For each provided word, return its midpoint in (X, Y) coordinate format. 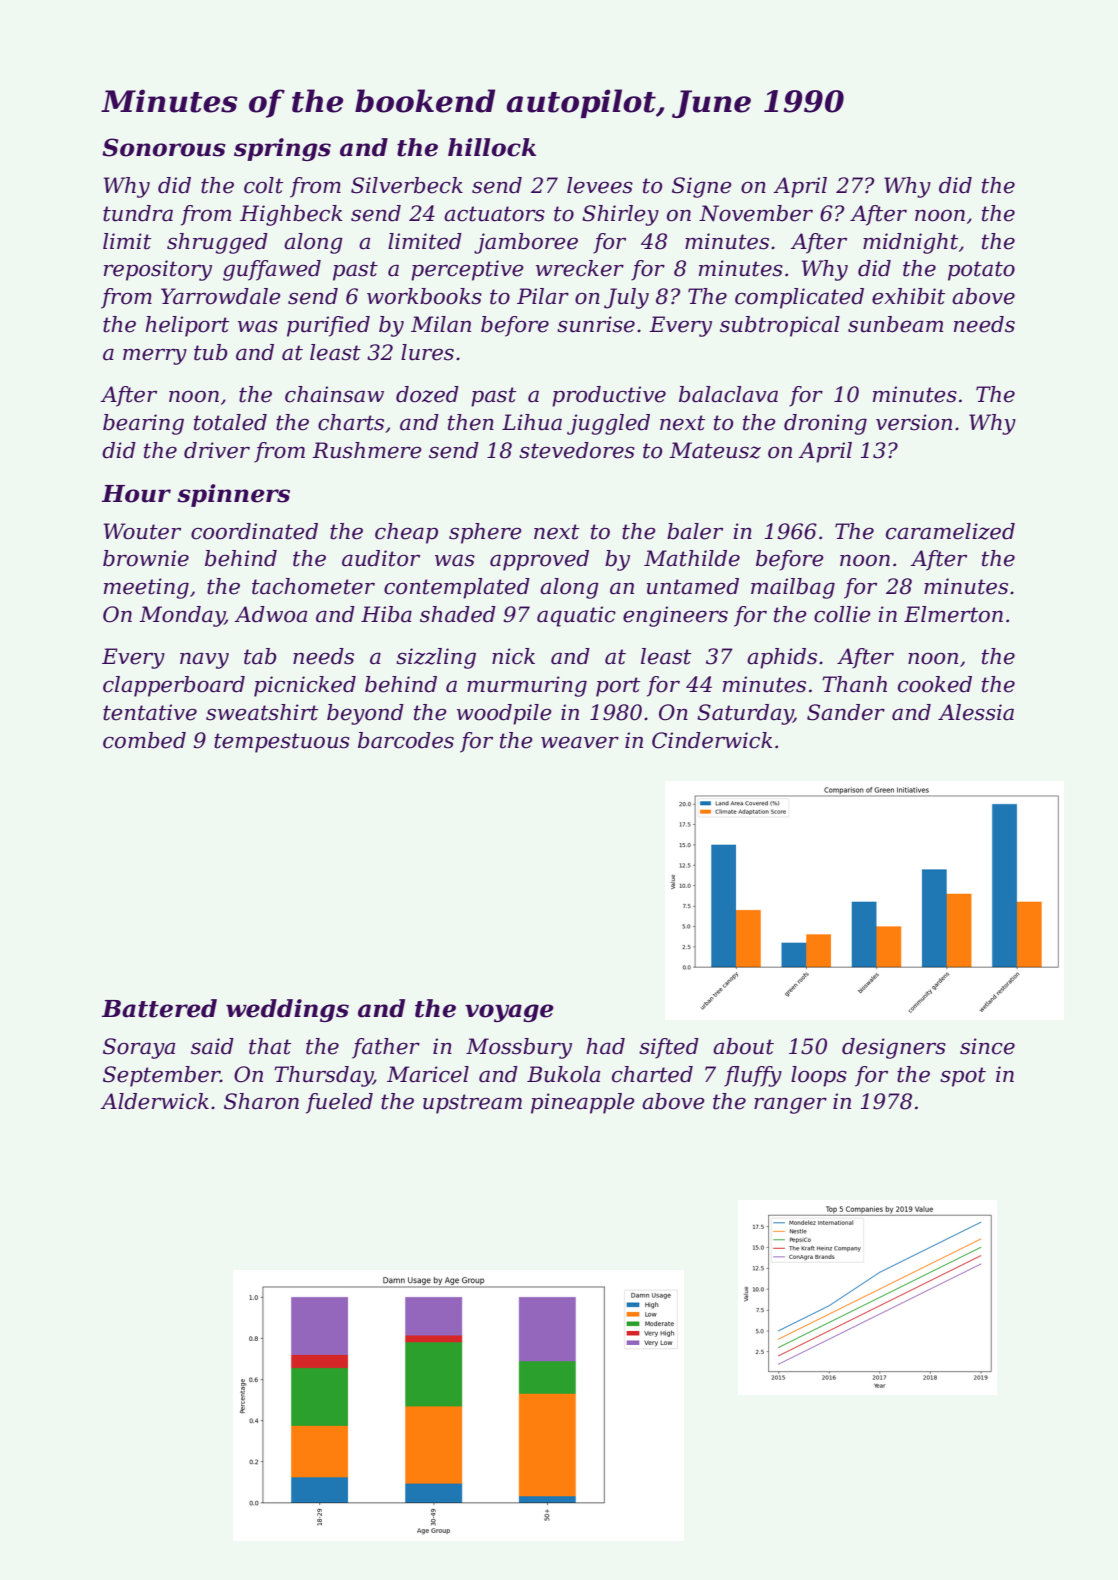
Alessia (976, 712)
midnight (910, 243)
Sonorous (164, 147)
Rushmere (367, 450)
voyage (509, 1013)
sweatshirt (262, 712)
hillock (492, 147)
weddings (287, 1010)
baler (695, 531)
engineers (675, 616)
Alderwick (154, 1101)
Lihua (532, 422)
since (987, 1046)
